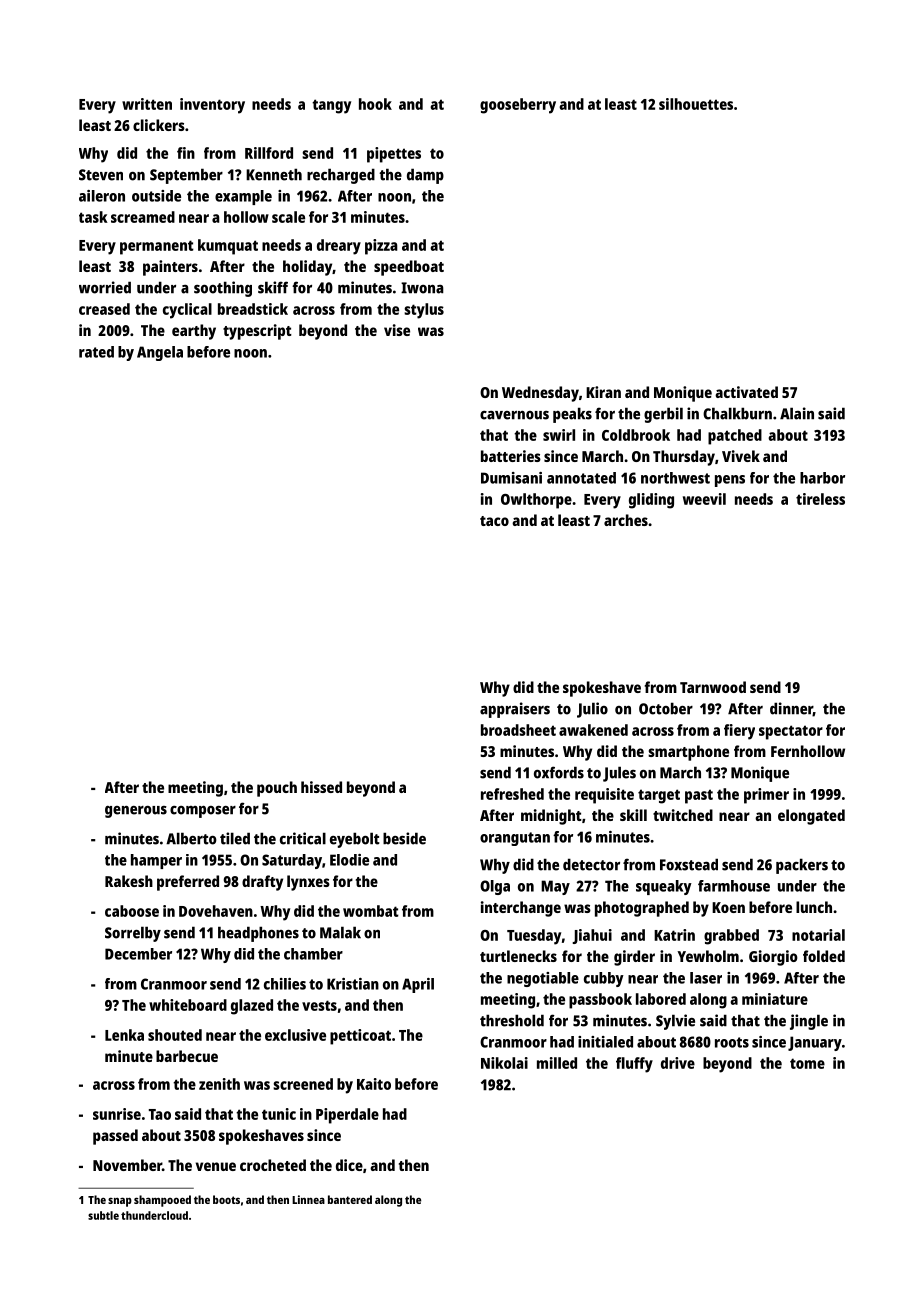  What do you see at coordinates (160, 353) in the screenshot?
I see `Angela` at bounding box center [160, 353].
